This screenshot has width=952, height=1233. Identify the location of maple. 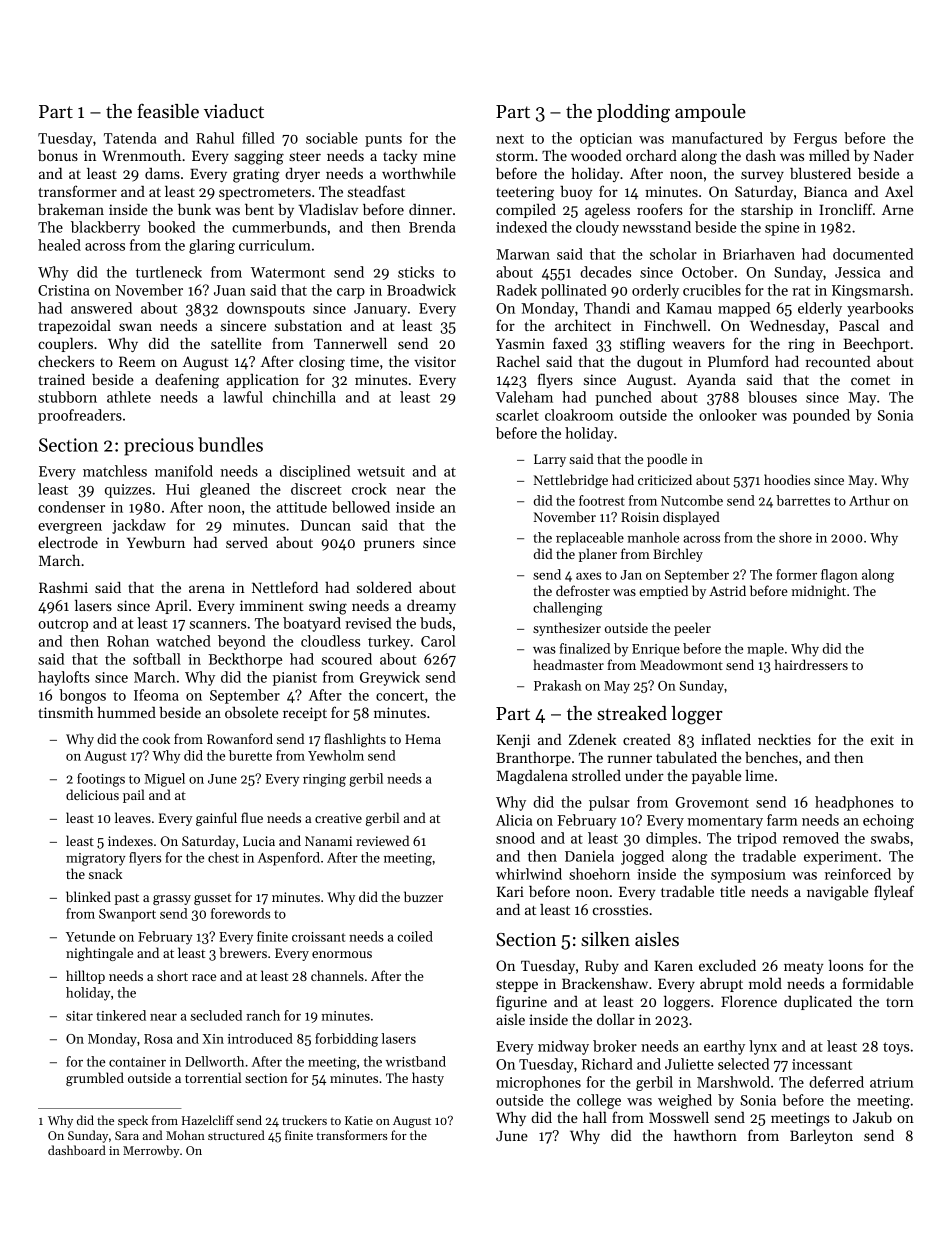
(765, 650).
